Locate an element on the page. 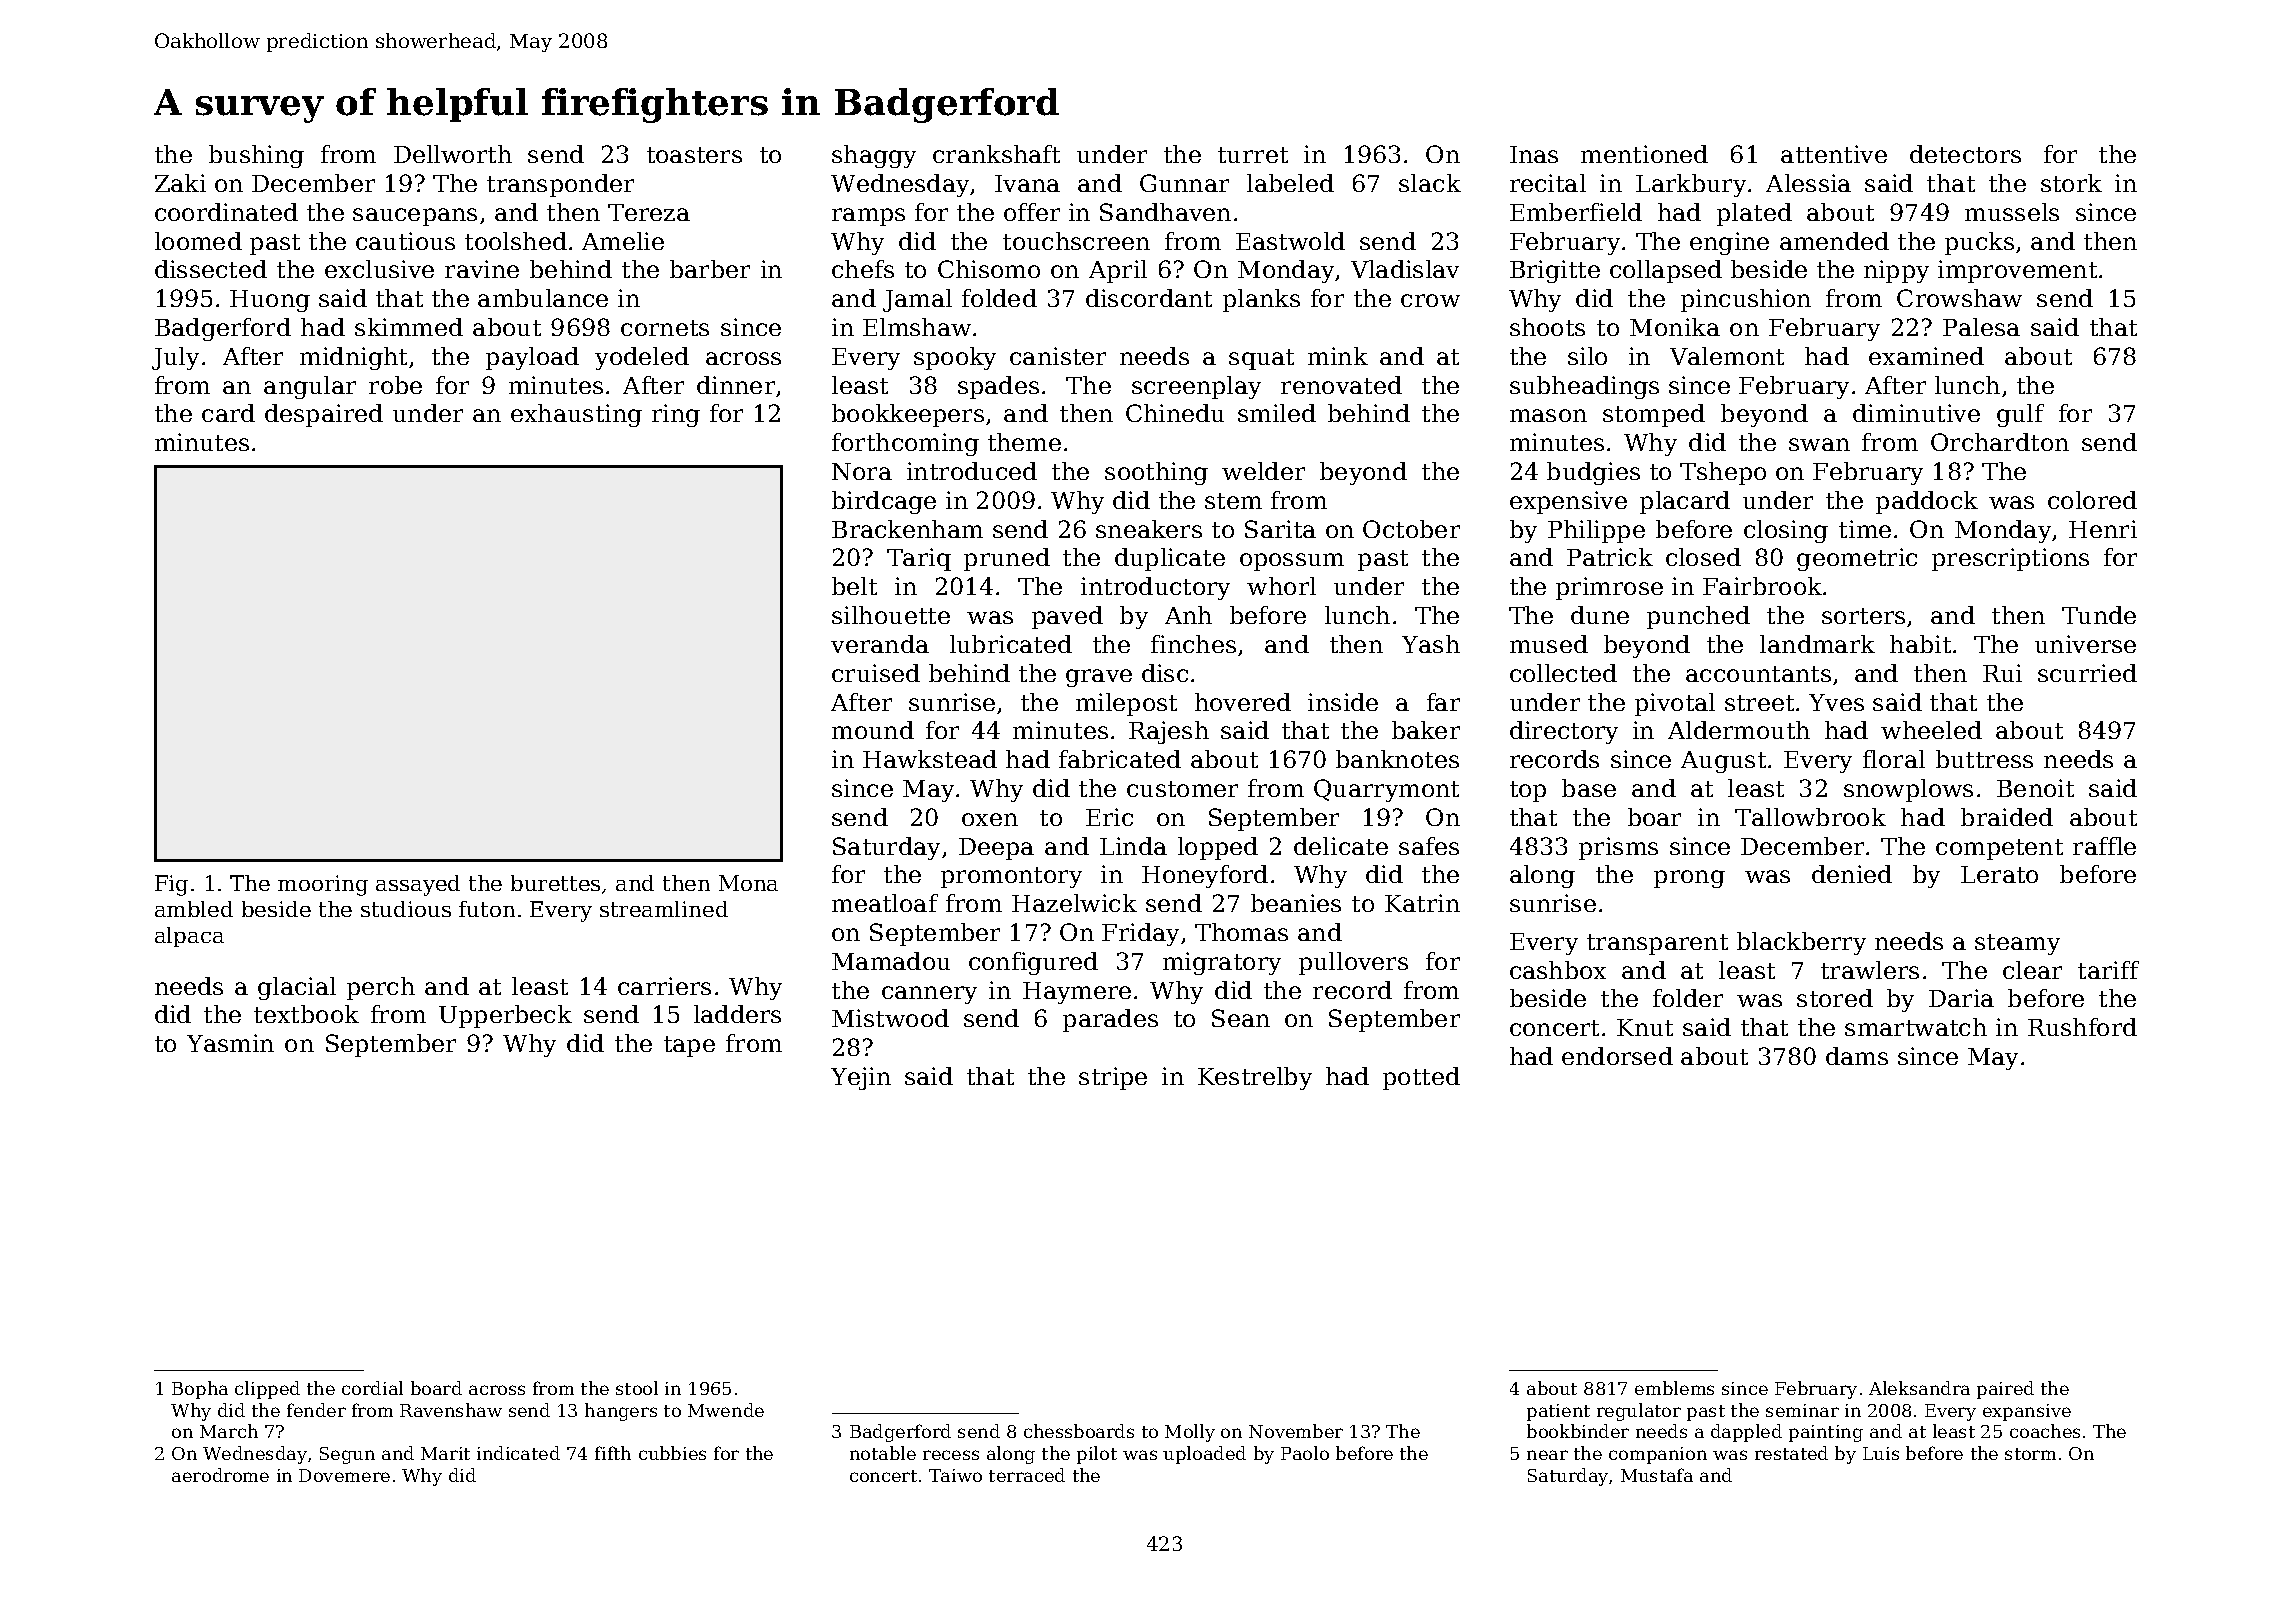 Image resolution: width=2292 pixels, height=1620 pixels. Paolo is located at coordinates (1305, 1453).
